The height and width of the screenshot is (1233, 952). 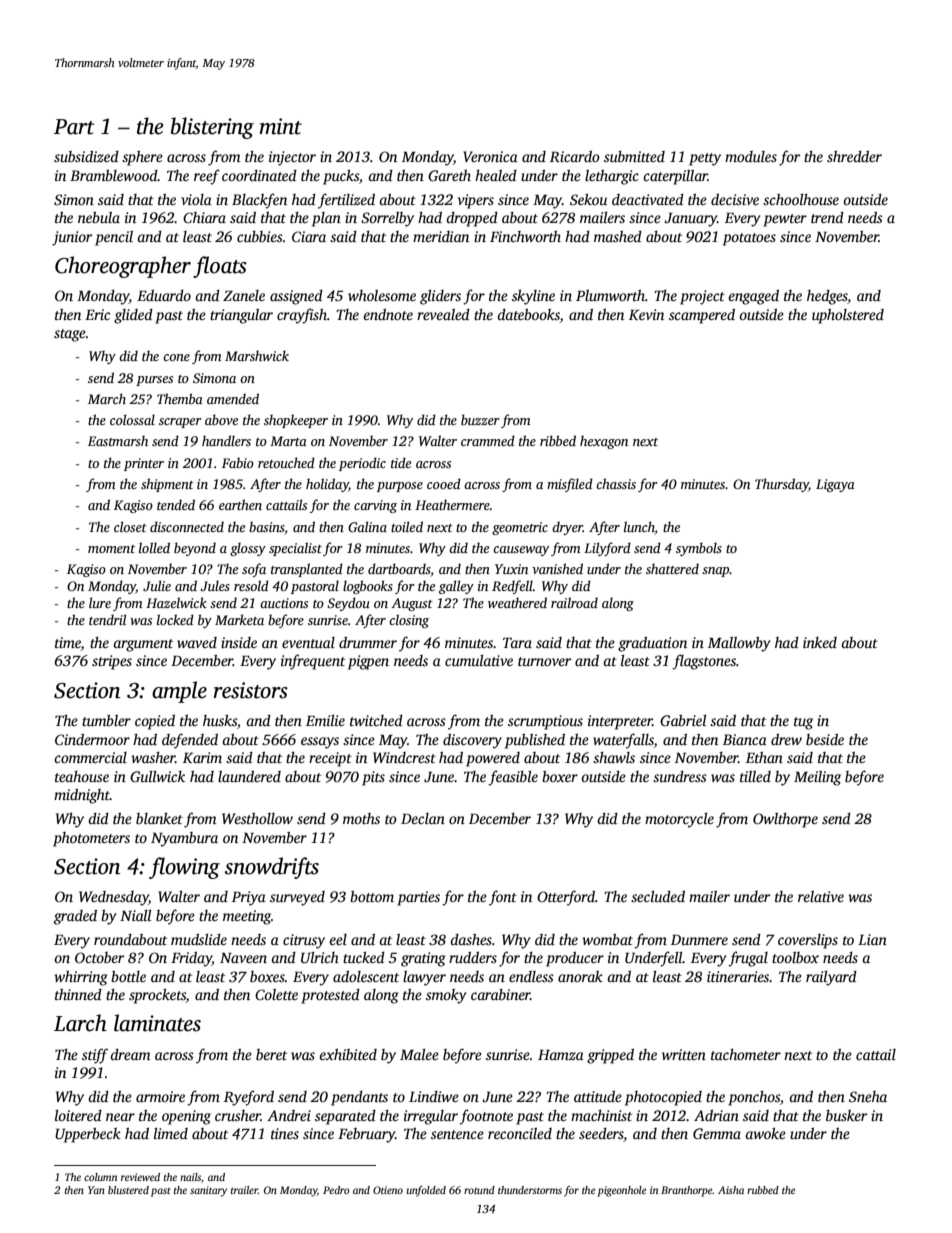 I want to click on Galina, so click(x=367, y=526).
